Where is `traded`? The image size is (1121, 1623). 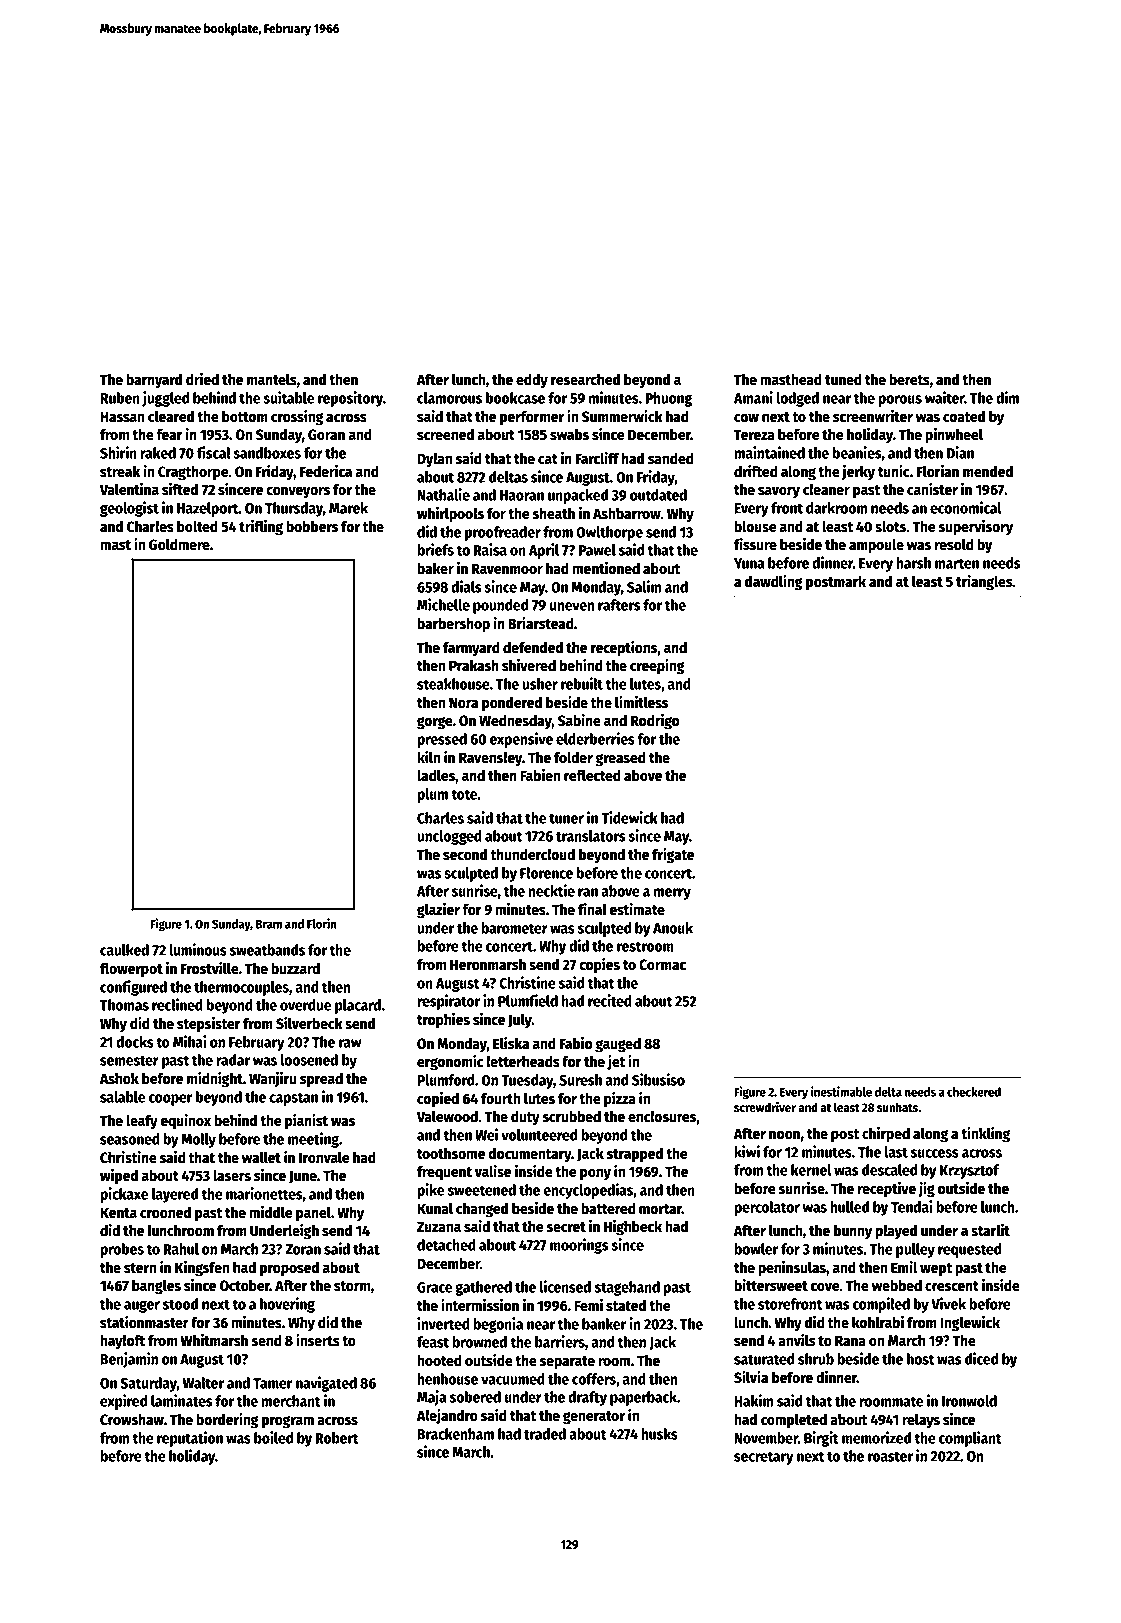 traded is located at coordinates (545, 1434).
